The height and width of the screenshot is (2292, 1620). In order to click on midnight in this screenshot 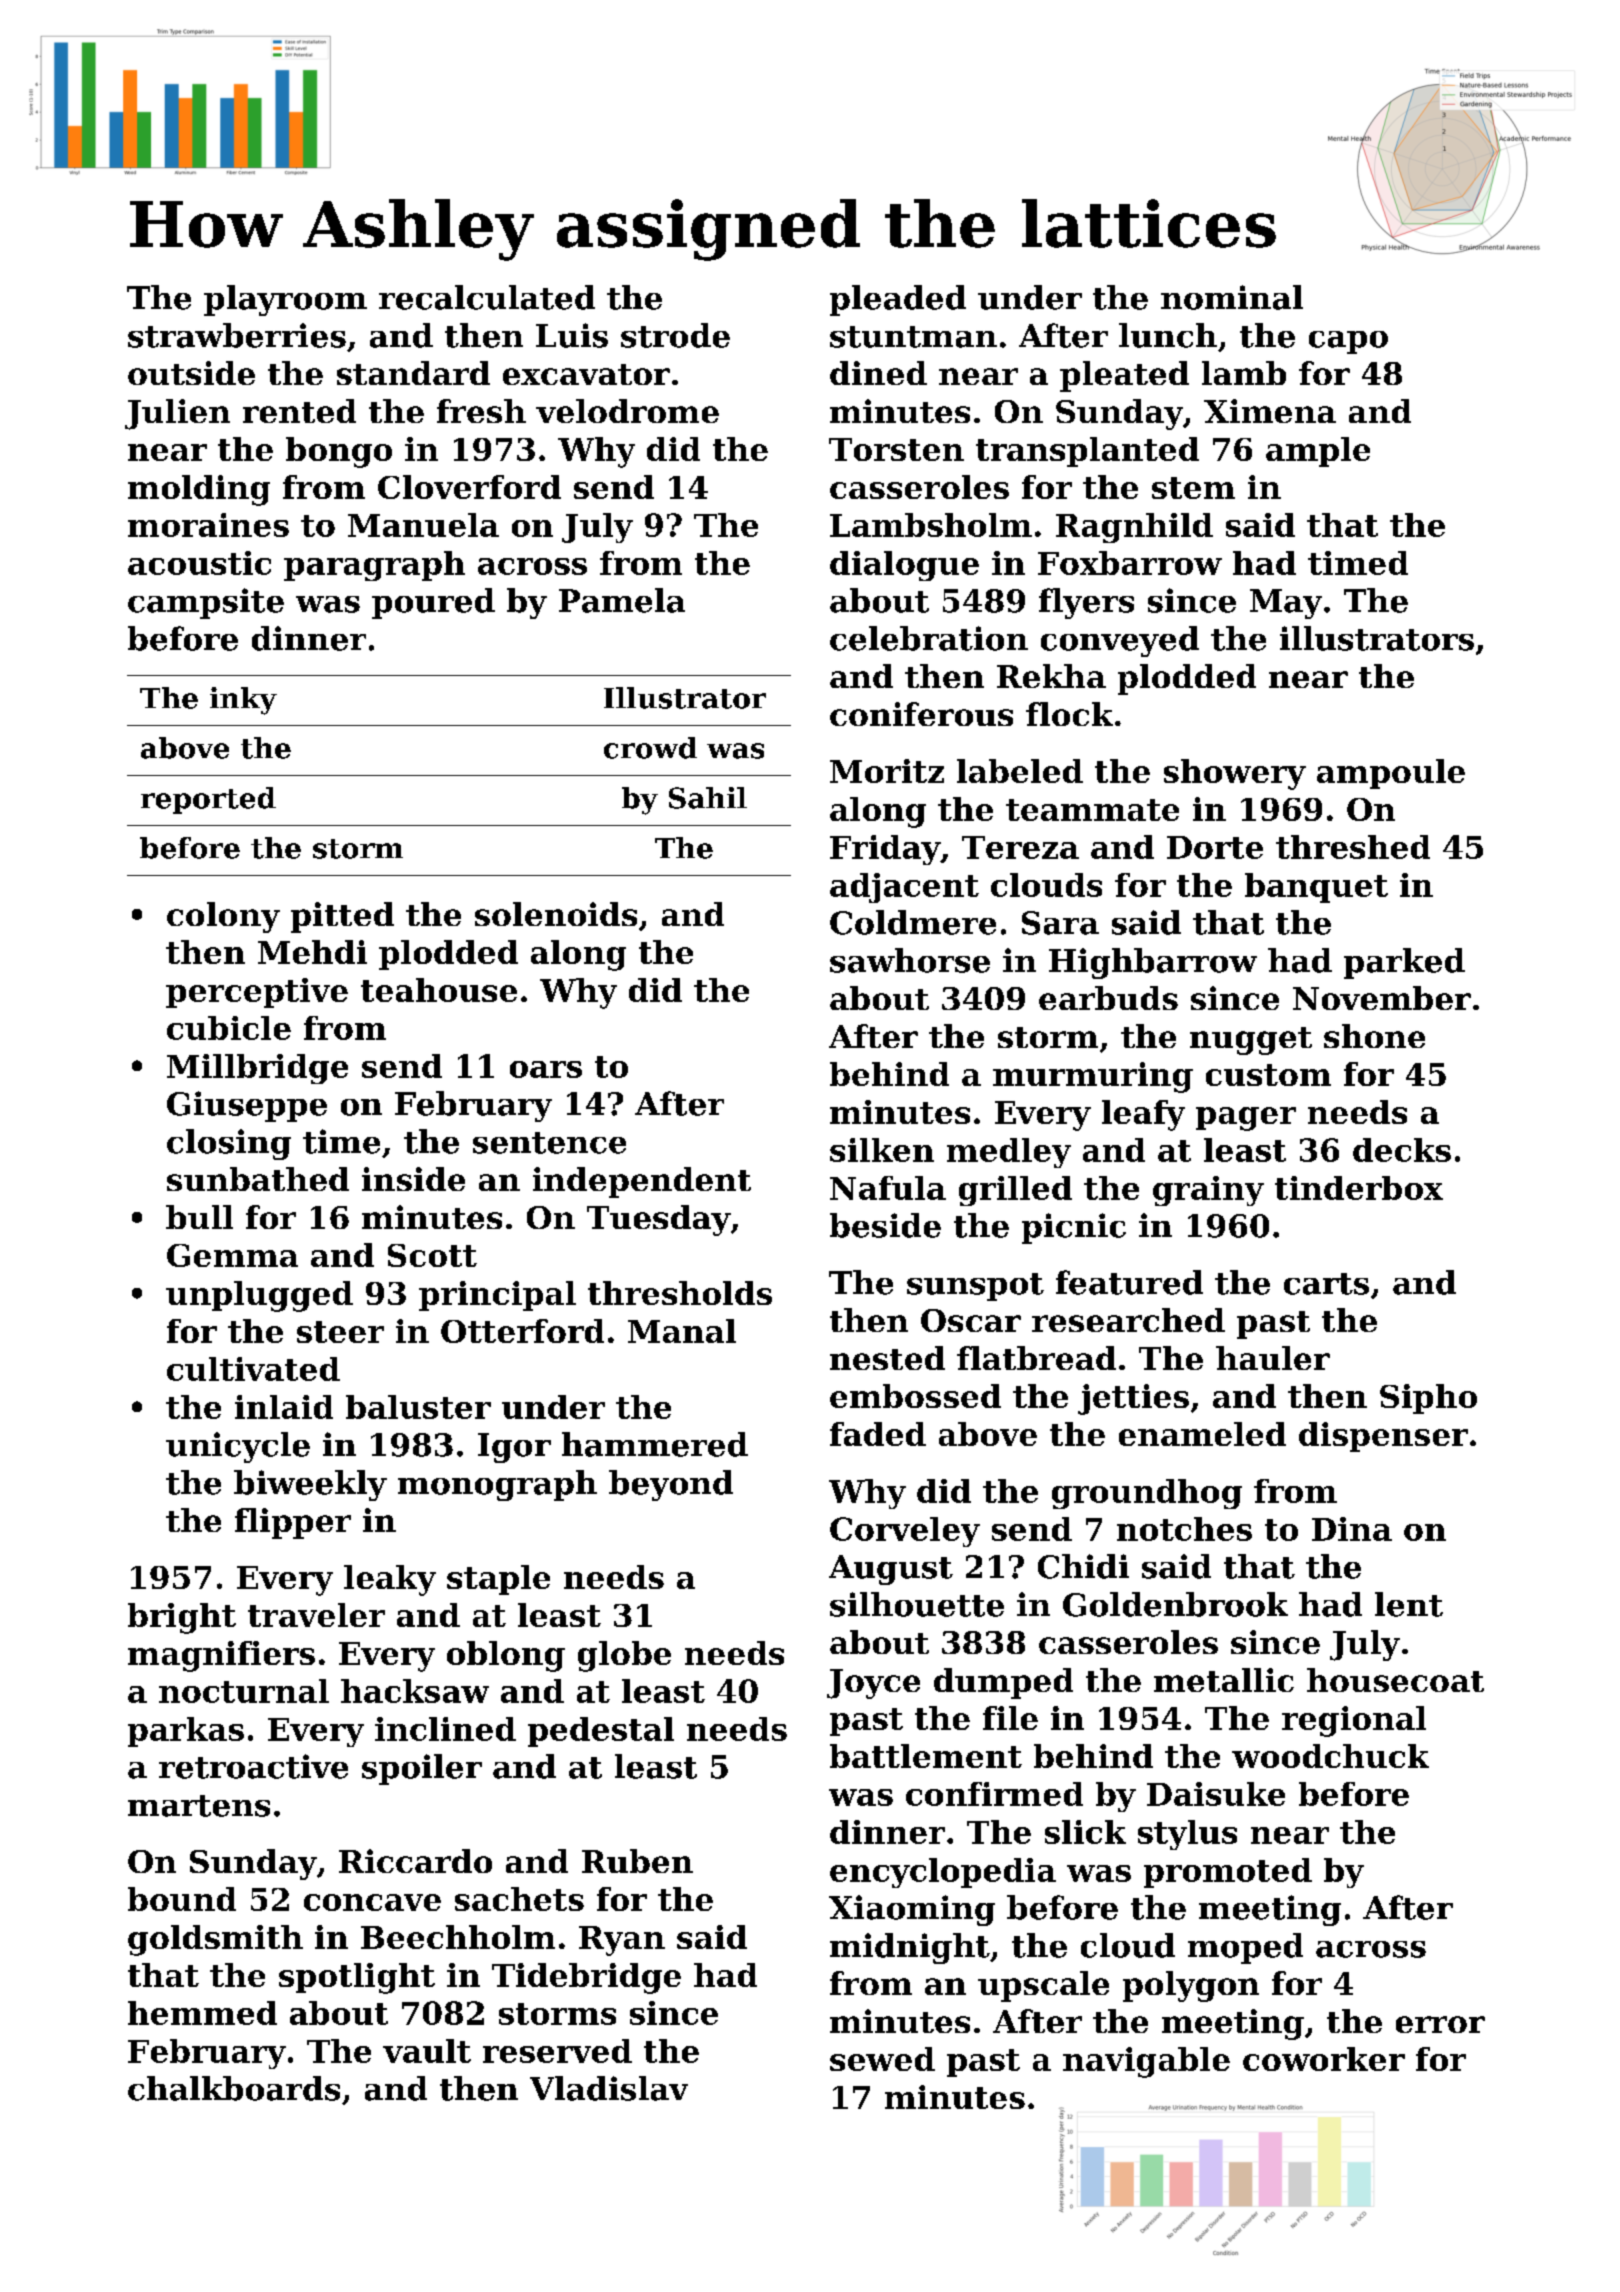, I will do `click(910, 1948)`.
